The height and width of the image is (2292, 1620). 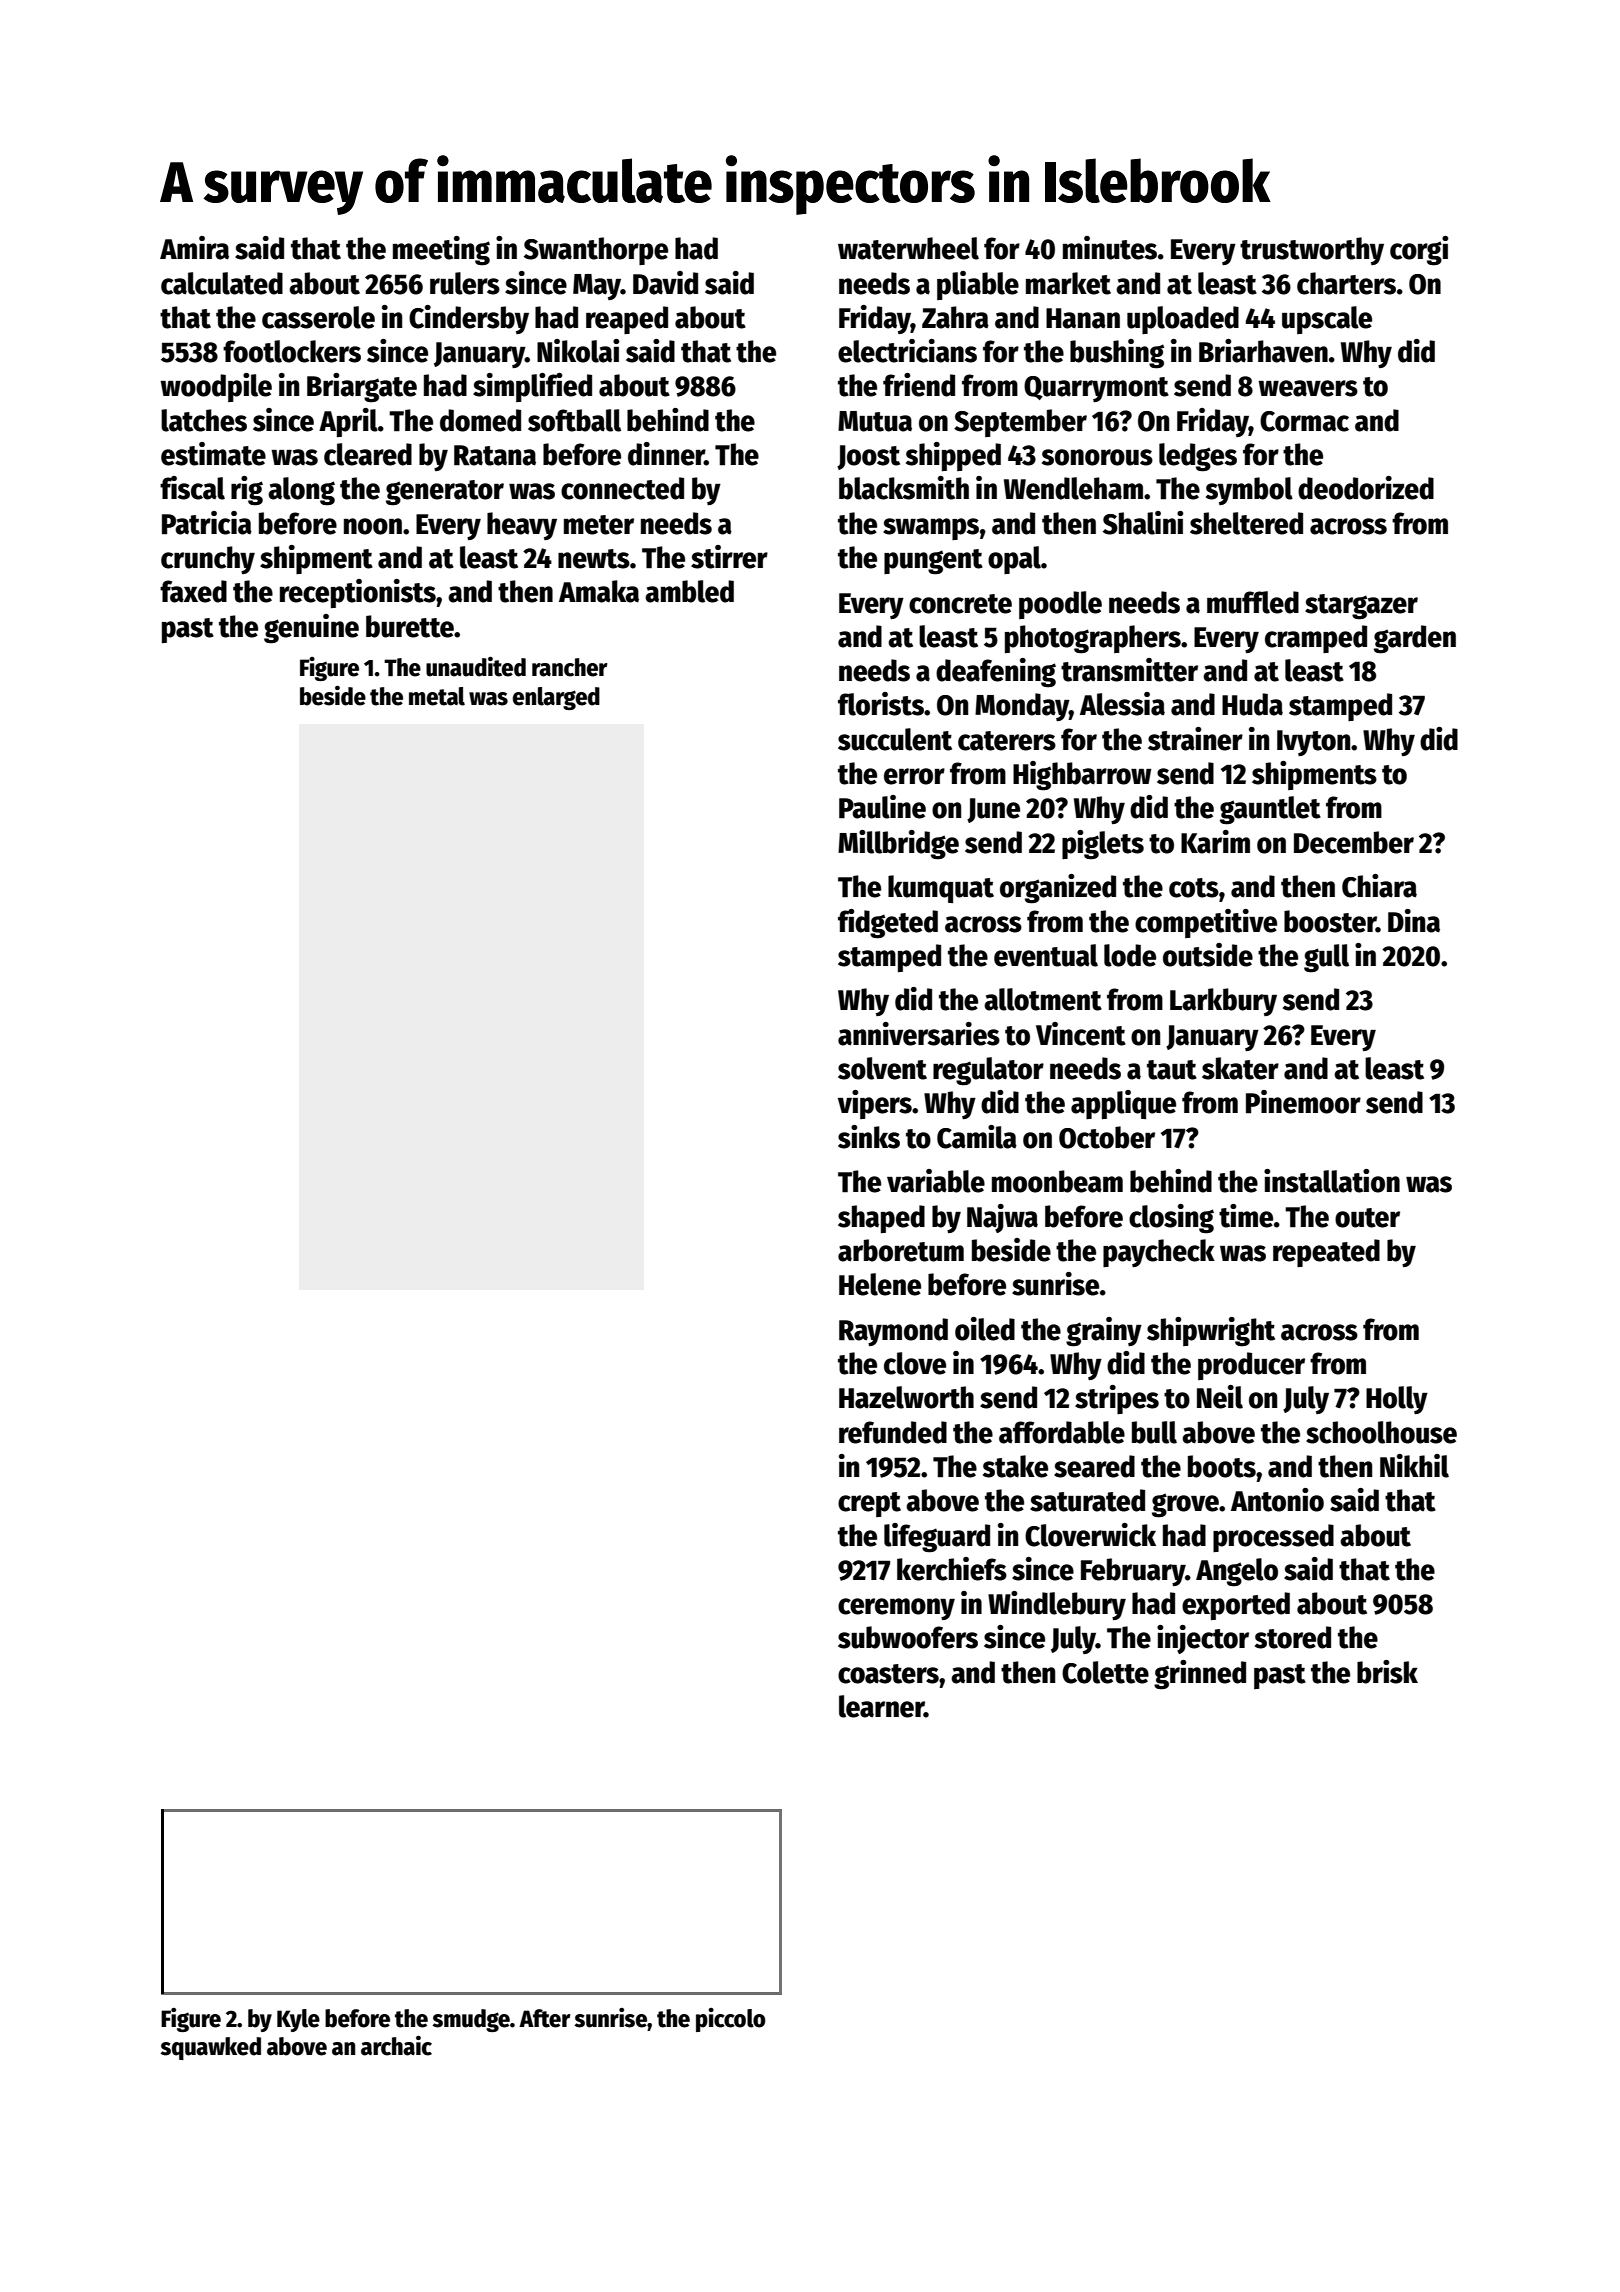 What do you see at coordinates (1195, 739) in the image?
I see `strainer` at bounding box center [1195, 739].
